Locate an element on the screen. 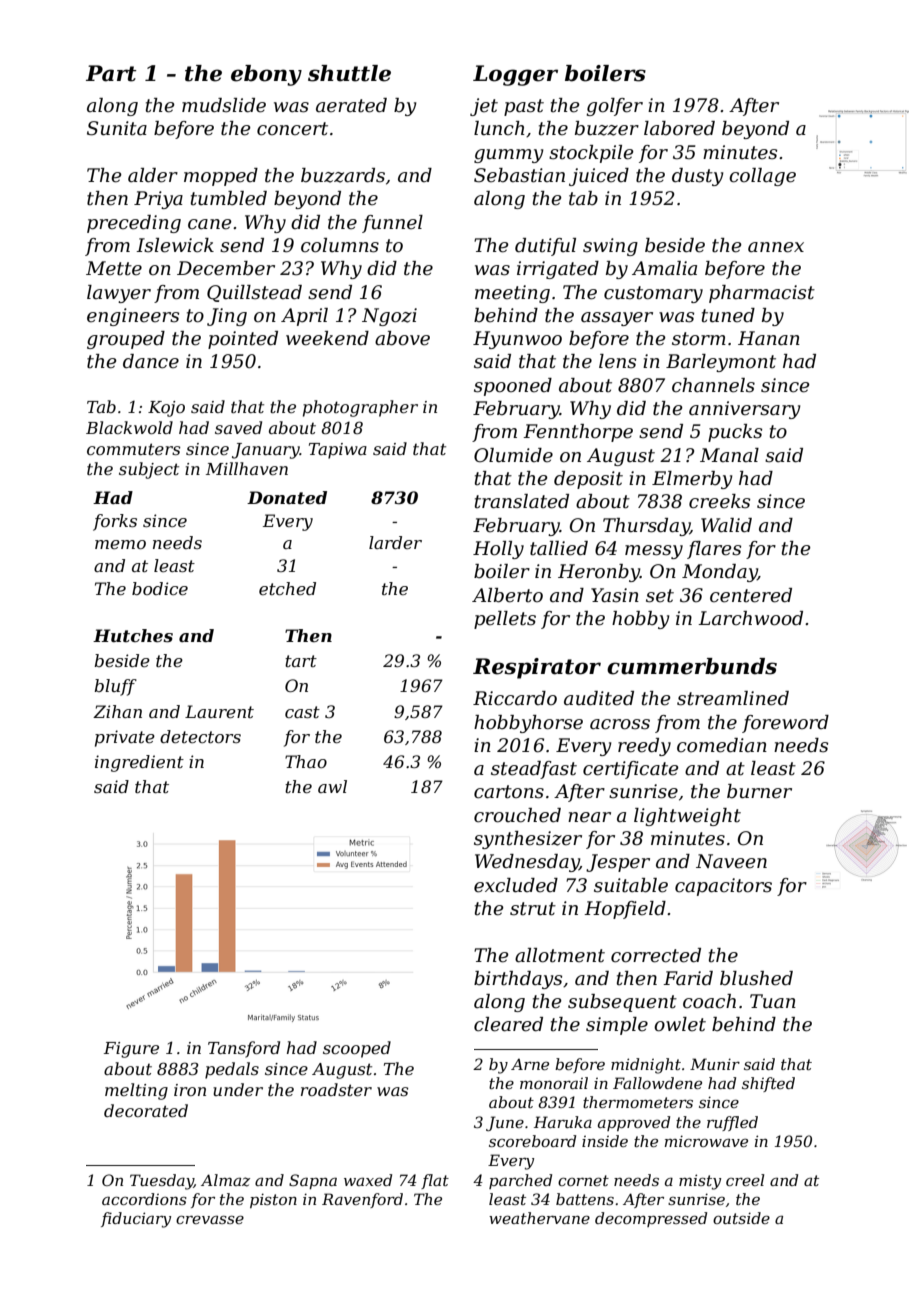 This screenshot has height=1308, width=924. weekend is located at coordinates (327, 338).
